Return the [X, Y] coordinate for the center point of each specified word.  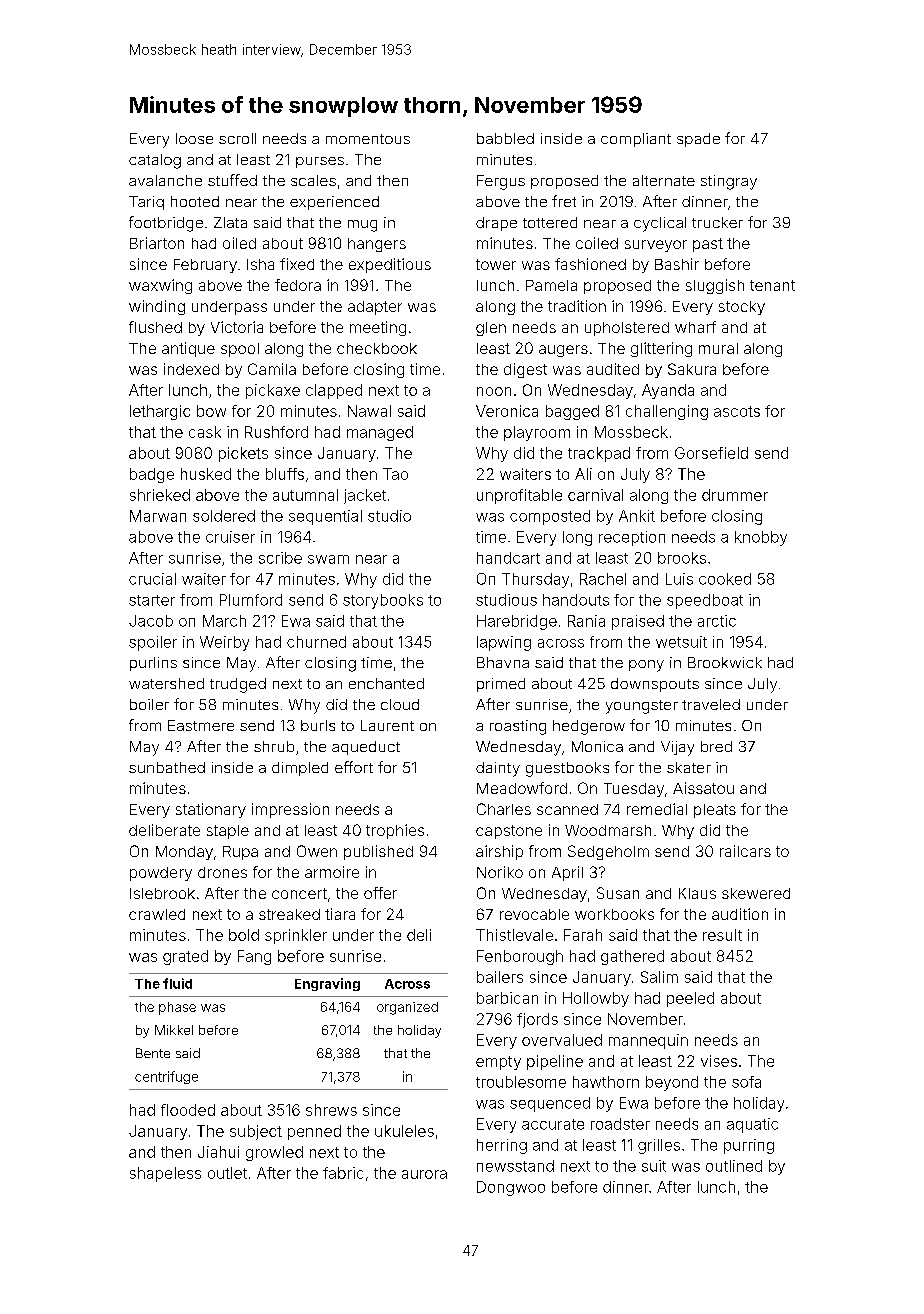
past [708, 245]
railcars [745, 851]
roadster [620, 1124]
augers [563, 351]
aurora [424, 1174]
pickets [243, 454]
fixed [297, 264]
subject [256, 1132]
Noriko [500, 872]
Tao [395, 474]
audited [613, 369]
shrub [274, 746]
